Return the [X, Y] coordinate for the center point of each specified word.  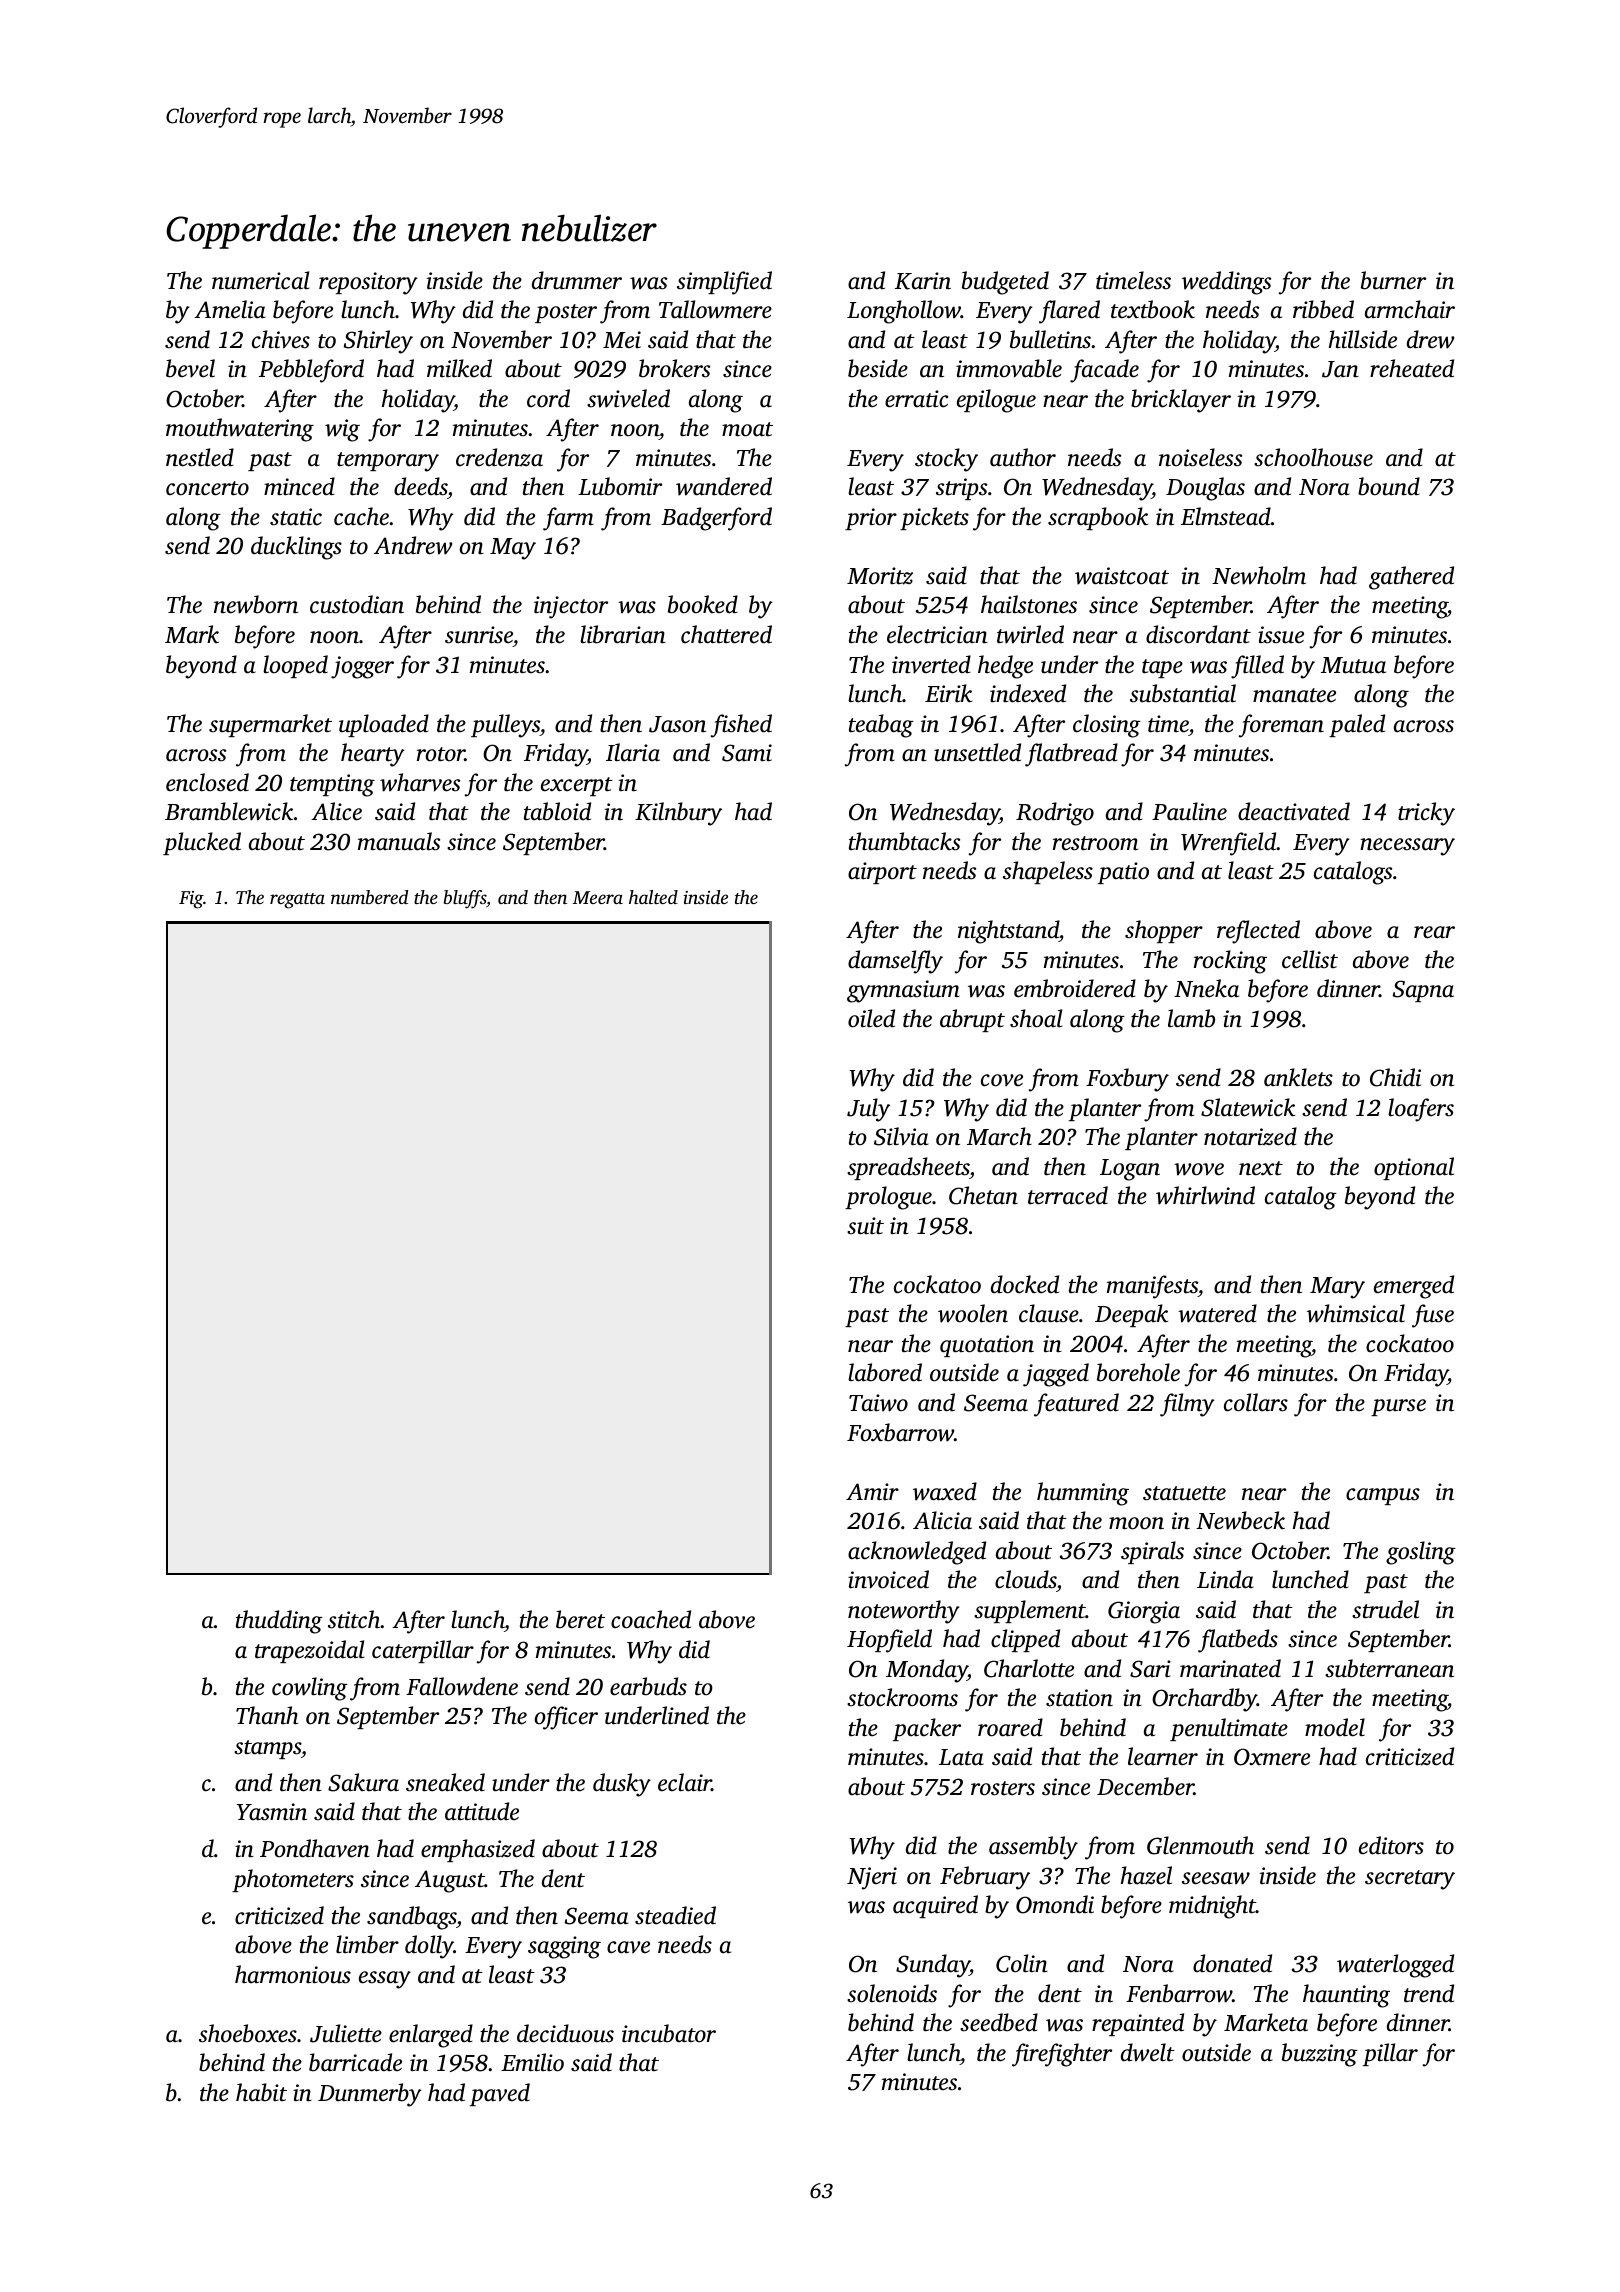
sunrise [479, 635]
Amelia [230, 309]
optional [1414, 1168]
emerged [1414, 1287]
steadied [675, 1915]
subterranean [1389, 1668]
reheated [1412, 368]
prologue [888, 1198]
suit [865, 1226]
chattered [726, 634]
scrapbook [1098, 518]
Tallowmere [715, 309]
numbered [369, 897]
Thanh [267, 1715]
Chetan [983, 1195]
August [450, 1881]
